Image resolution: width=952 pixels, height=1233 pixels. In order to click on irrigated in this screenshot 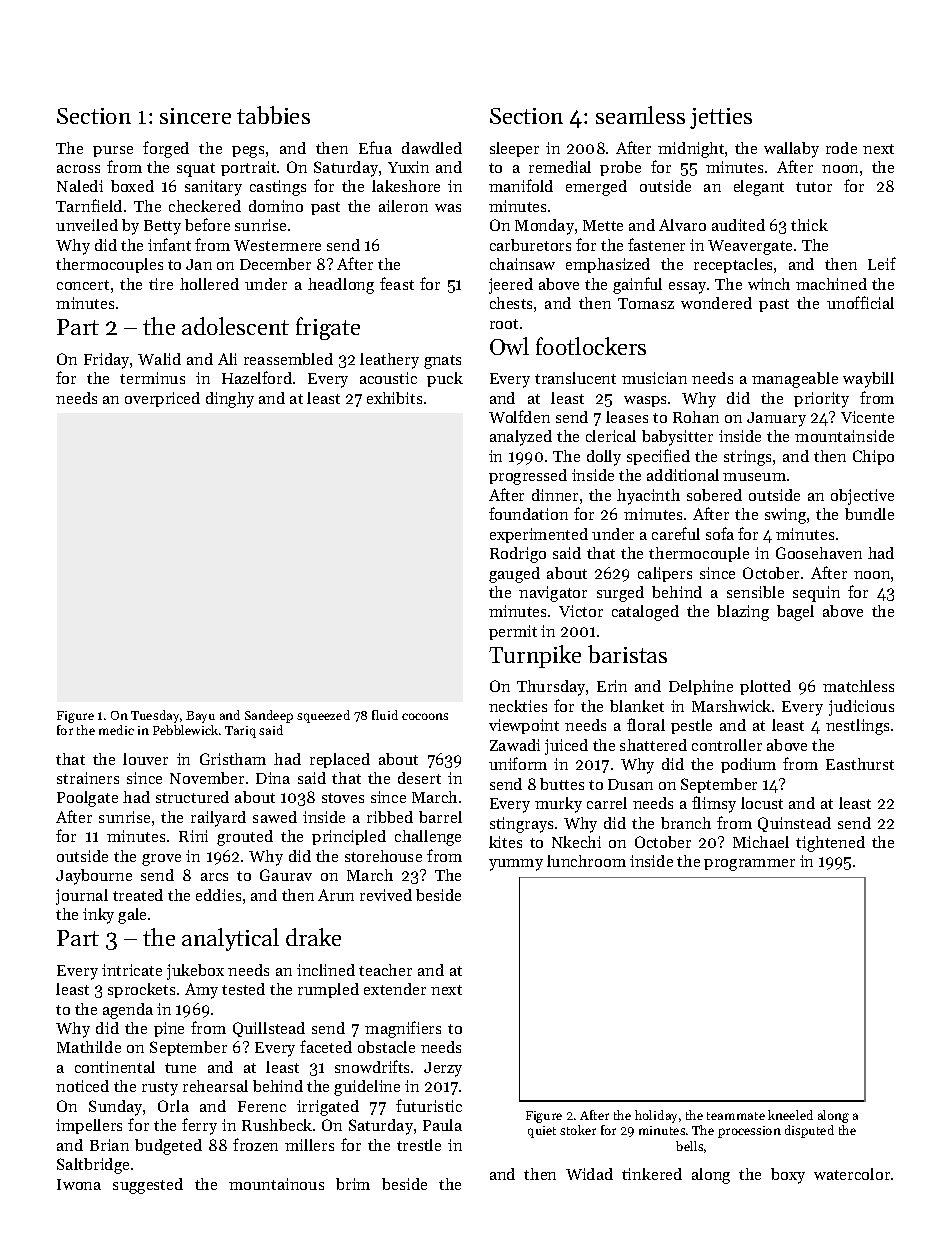, I will do `click(328, 1108)`.
